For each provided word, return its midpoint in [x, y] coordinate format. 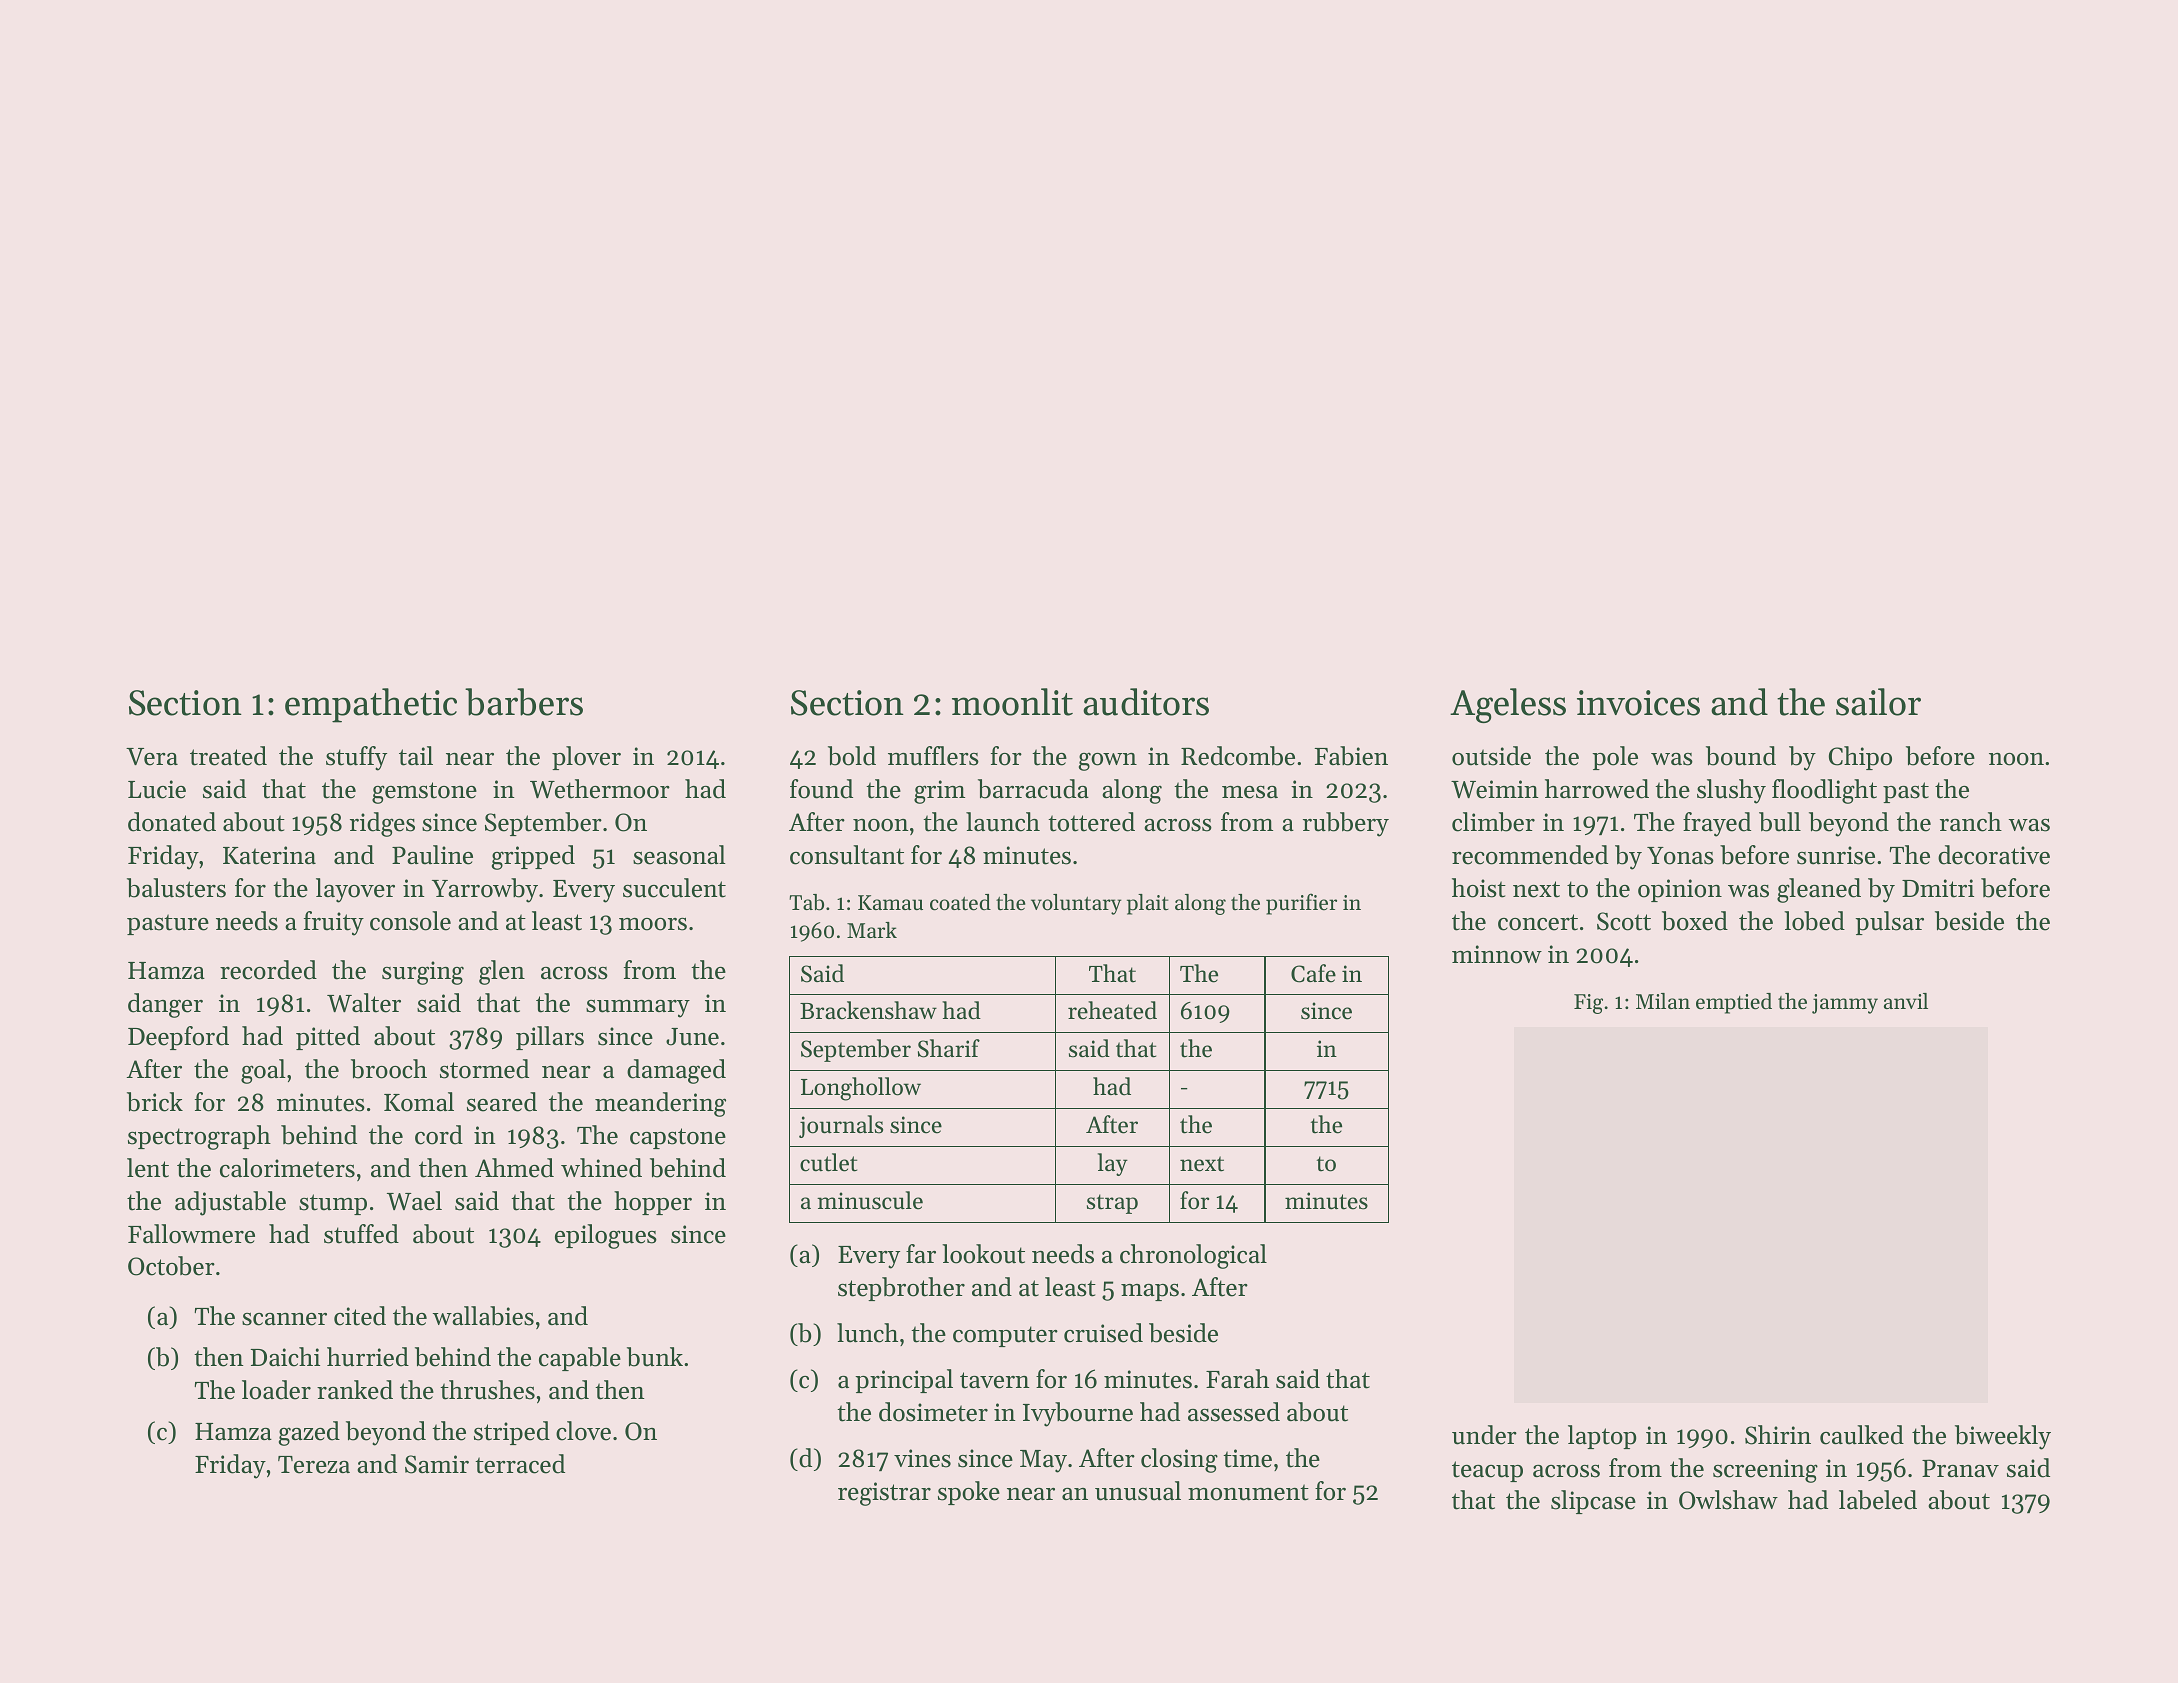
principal [904, 1381]
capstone [678, 1138]
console [410, 921]
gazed [309, 1433]
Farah [1237, 1378]
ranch [1971, 822]
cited [360, 1316]
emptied [1734, 1003]
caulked [1862, 1435]
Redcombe [1238, 756]
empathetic [371, 705]
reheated [1112, 1010]
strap [1112, 1204]
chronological [1193, 1256]
